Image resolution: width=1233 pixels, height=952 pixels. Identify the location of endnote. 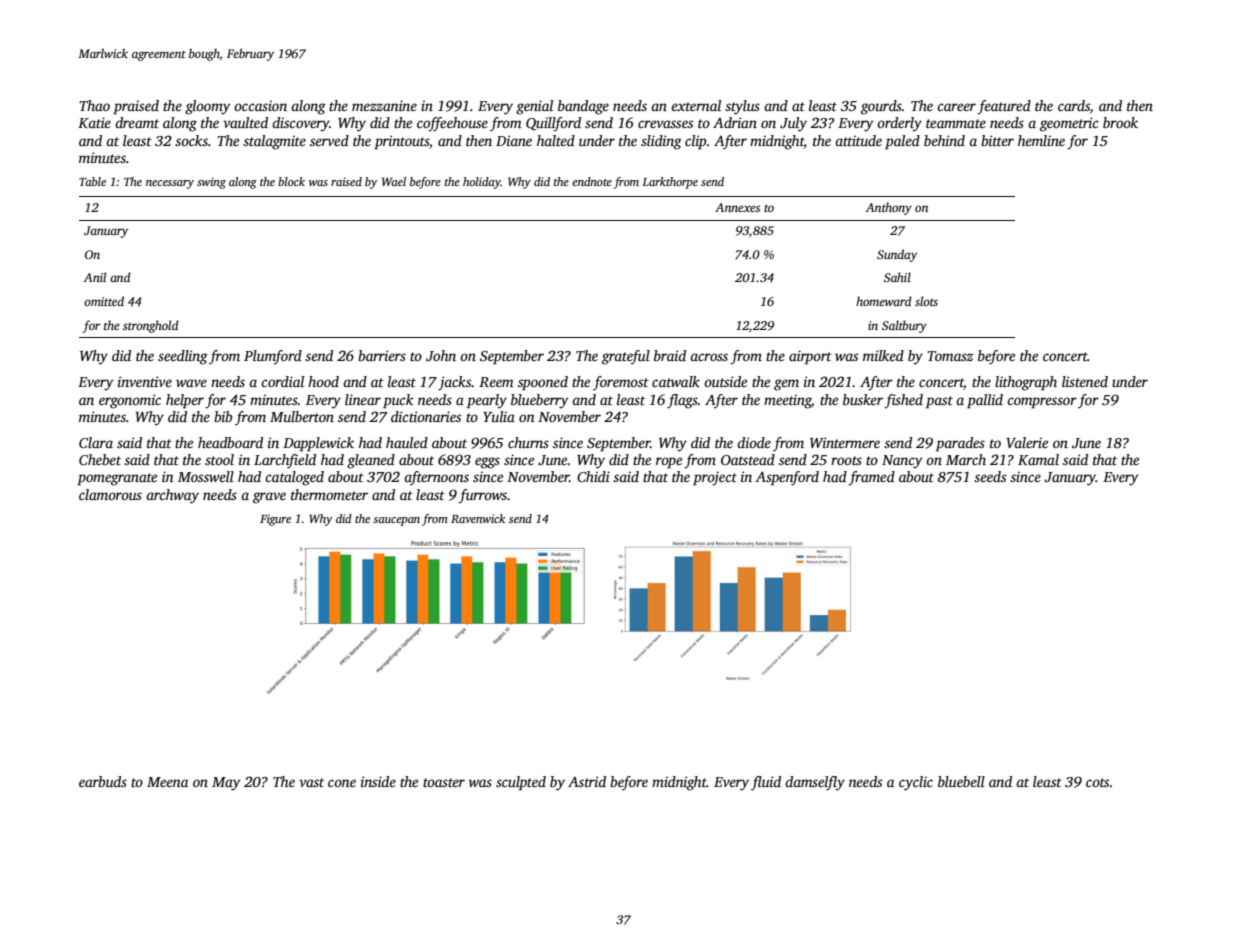
(592, 181).
